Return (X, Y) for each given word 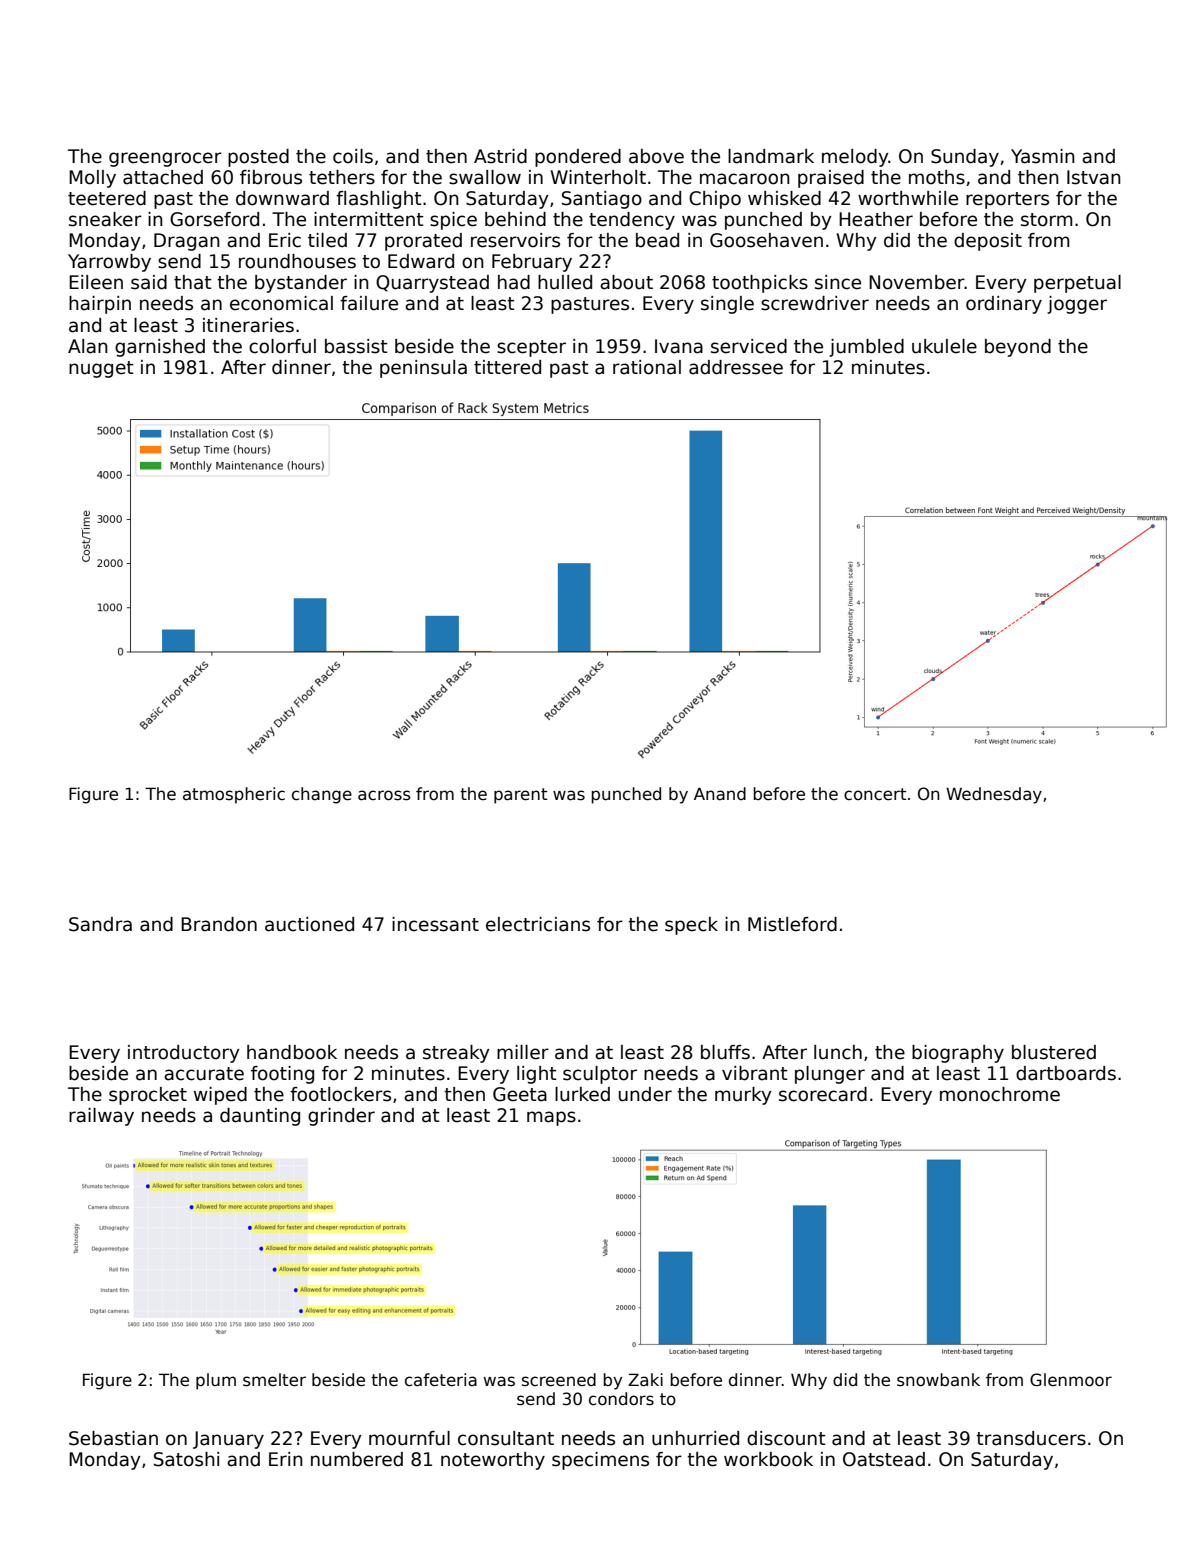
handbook (292, 1052)
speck (691, 926)
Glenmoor (1071, 1380)
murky (743, 1096)
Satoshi (186, 1459)
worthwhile (908, 198)
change (322, 795)
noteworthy (493, 1461)
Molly (92, 179)
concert (875, 794)
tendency (632, 221)
